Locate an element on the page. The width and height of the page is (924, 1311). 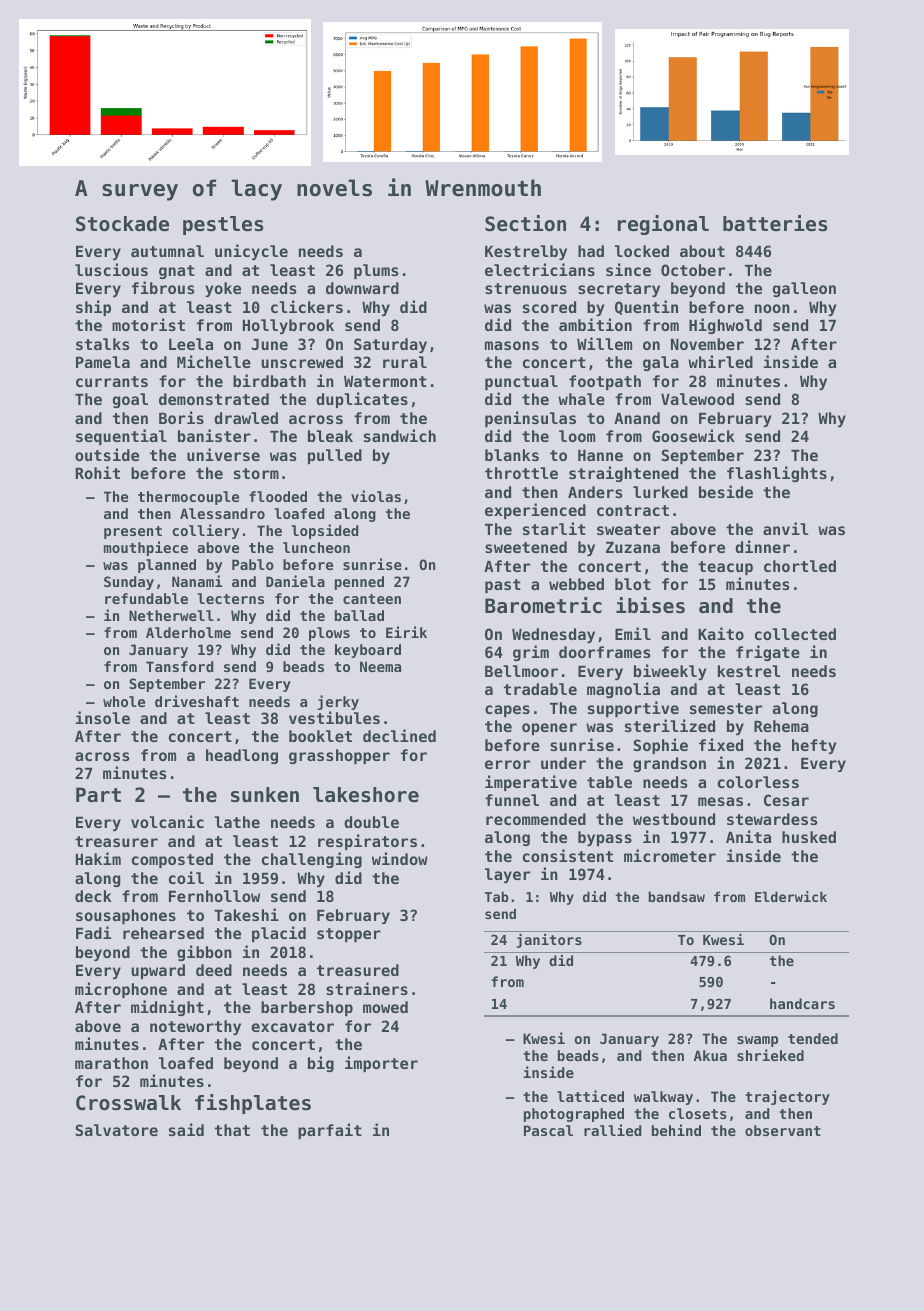
insole is located at coordinates (103, 717).
